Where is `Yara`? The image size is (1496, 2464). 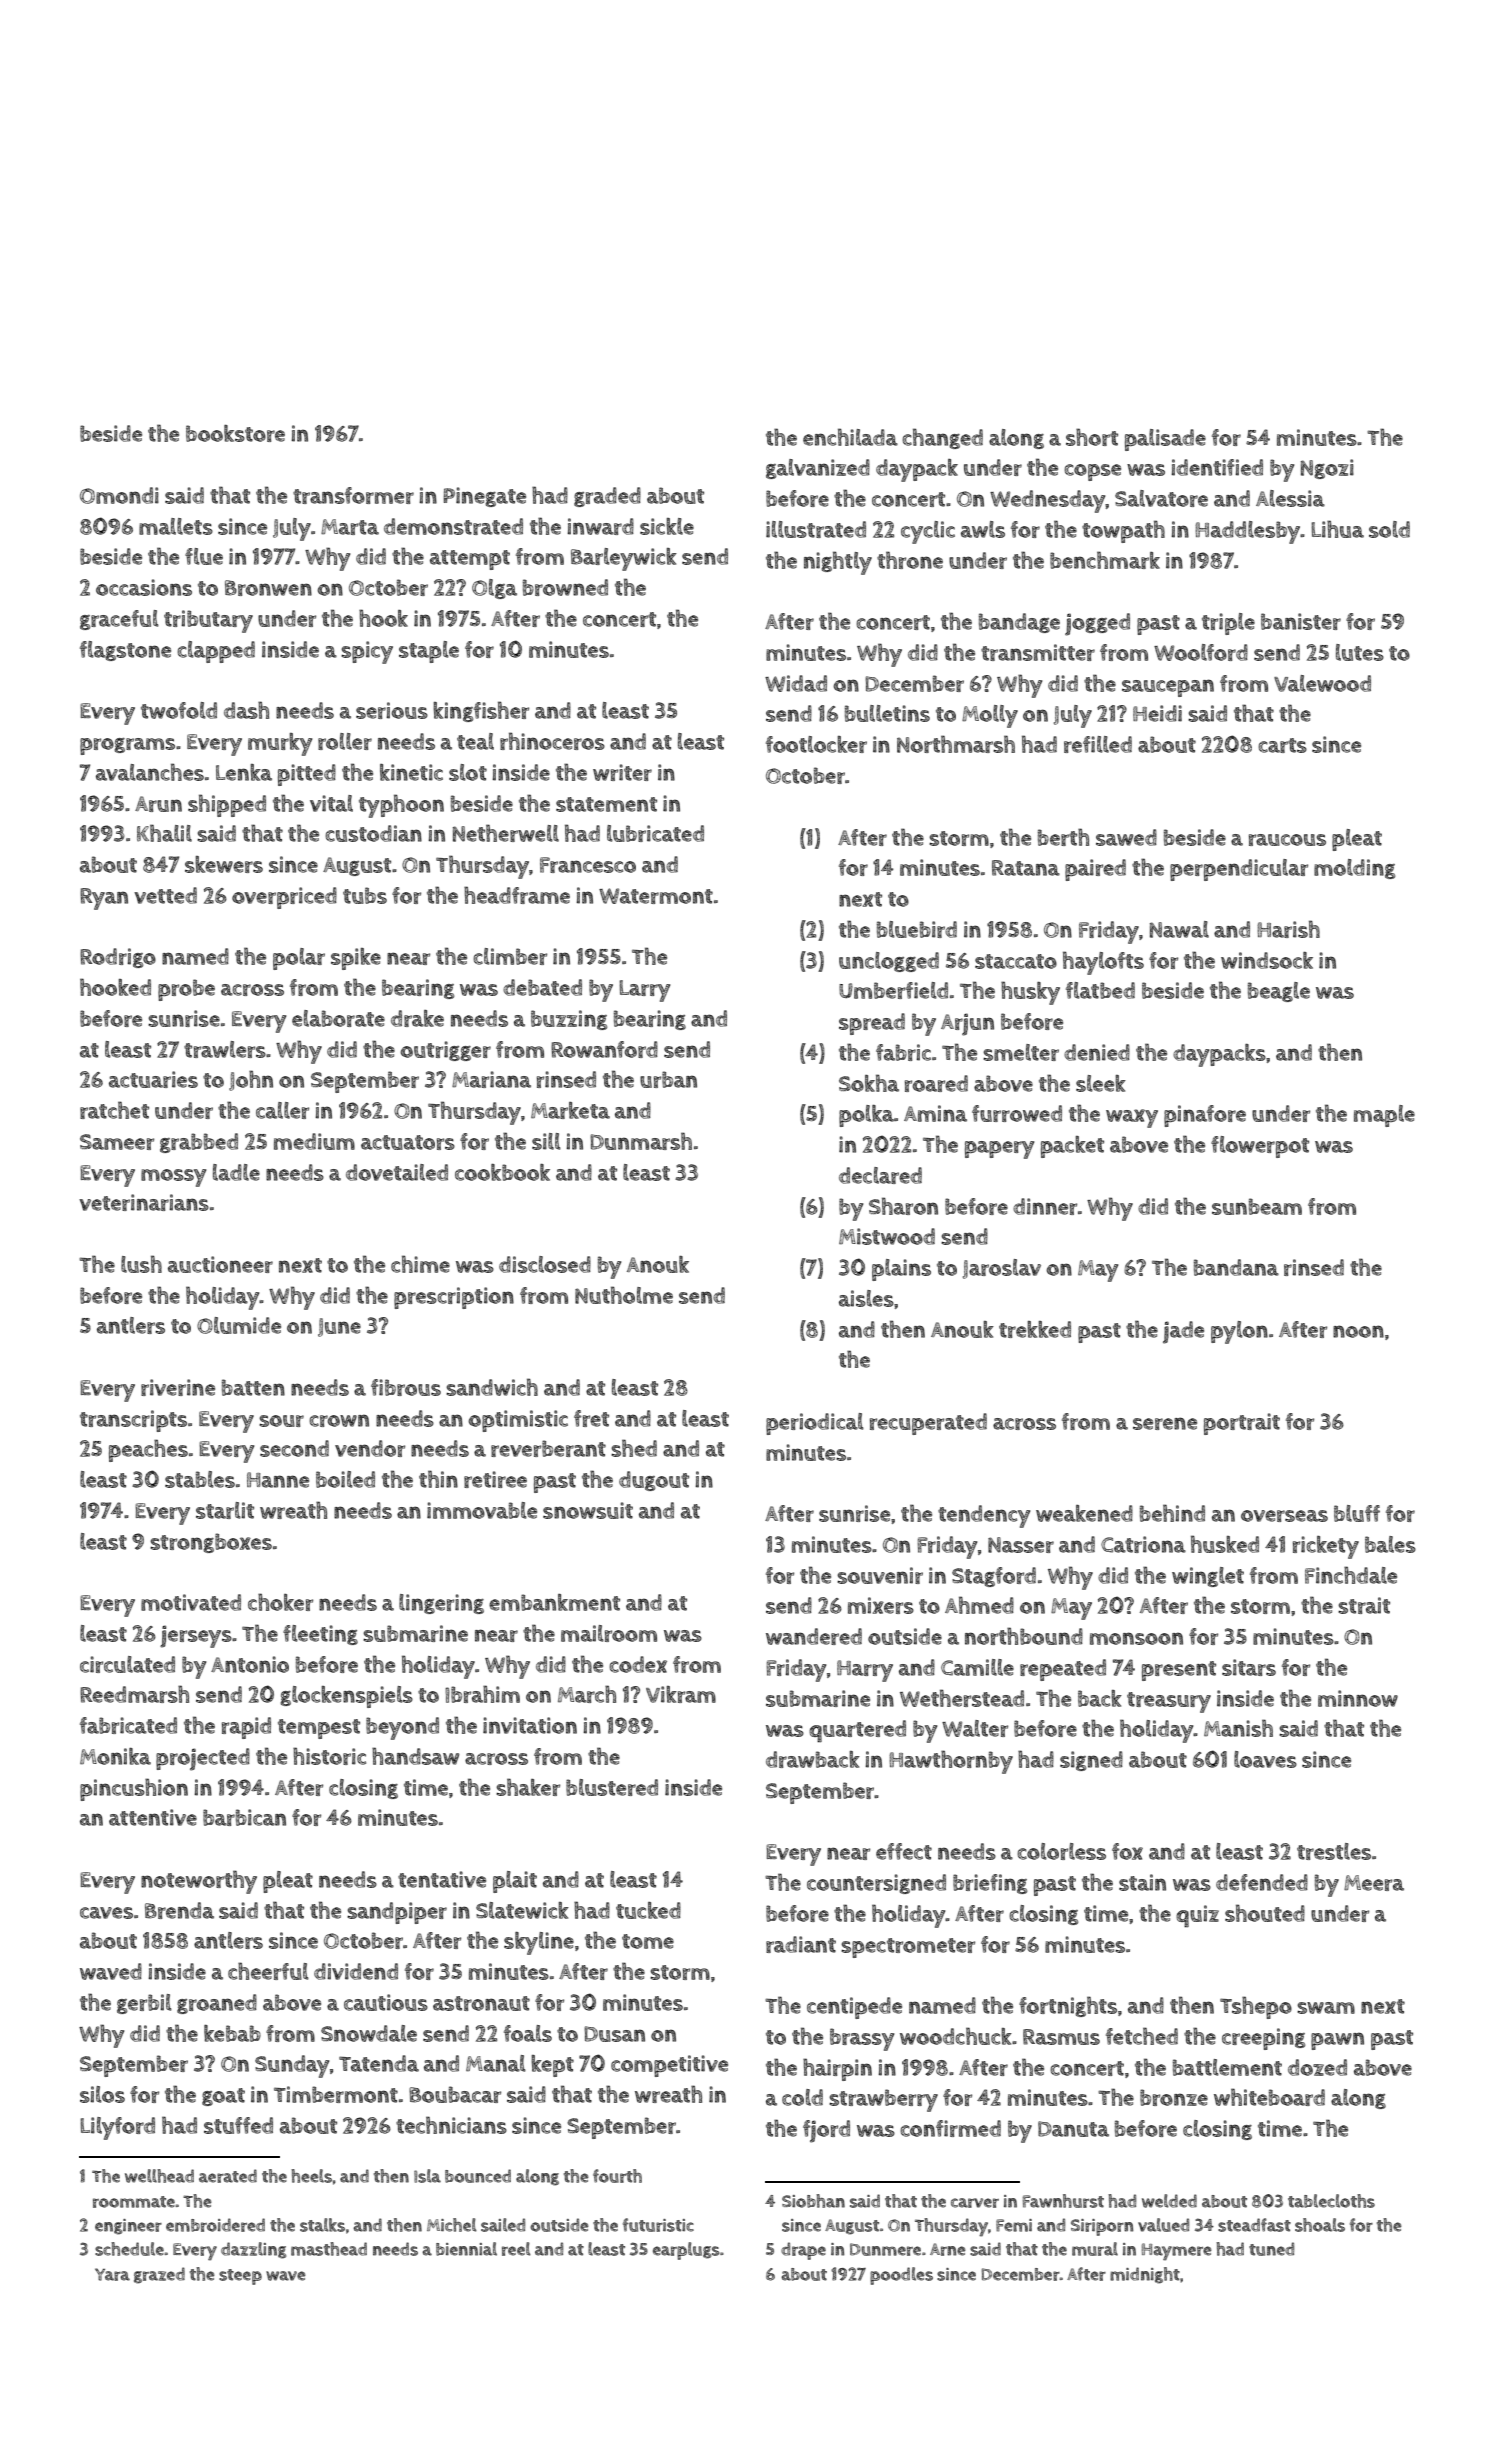
Yara is located at coordinates (112, 2274).
